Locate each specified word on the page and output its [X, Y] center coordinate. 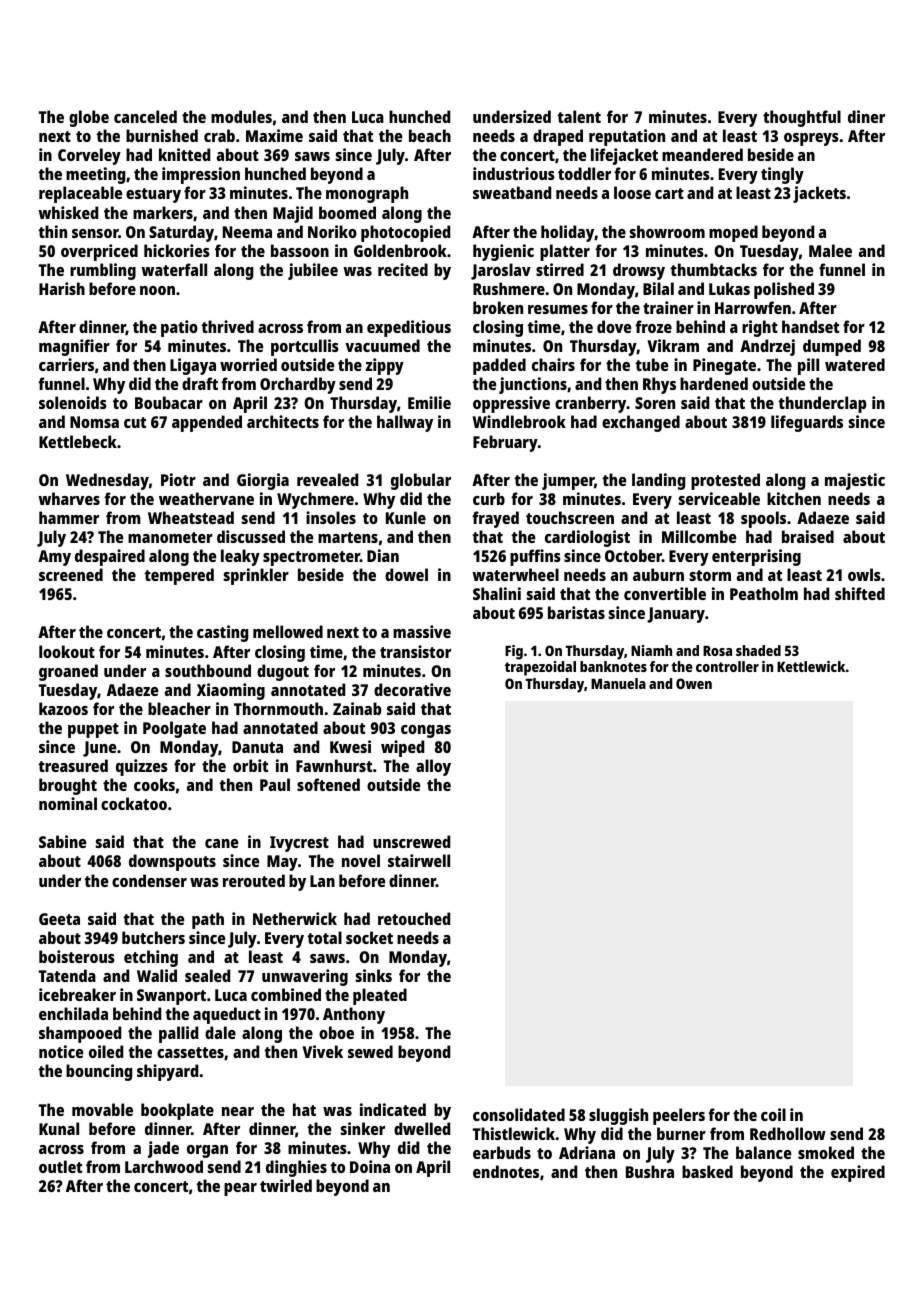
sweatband [512, 192]
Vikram [673, 345]
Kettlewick [811, 666]
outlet [60, 1166]
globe [89, 118]
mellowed [288, 631]
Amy [54, 558]
